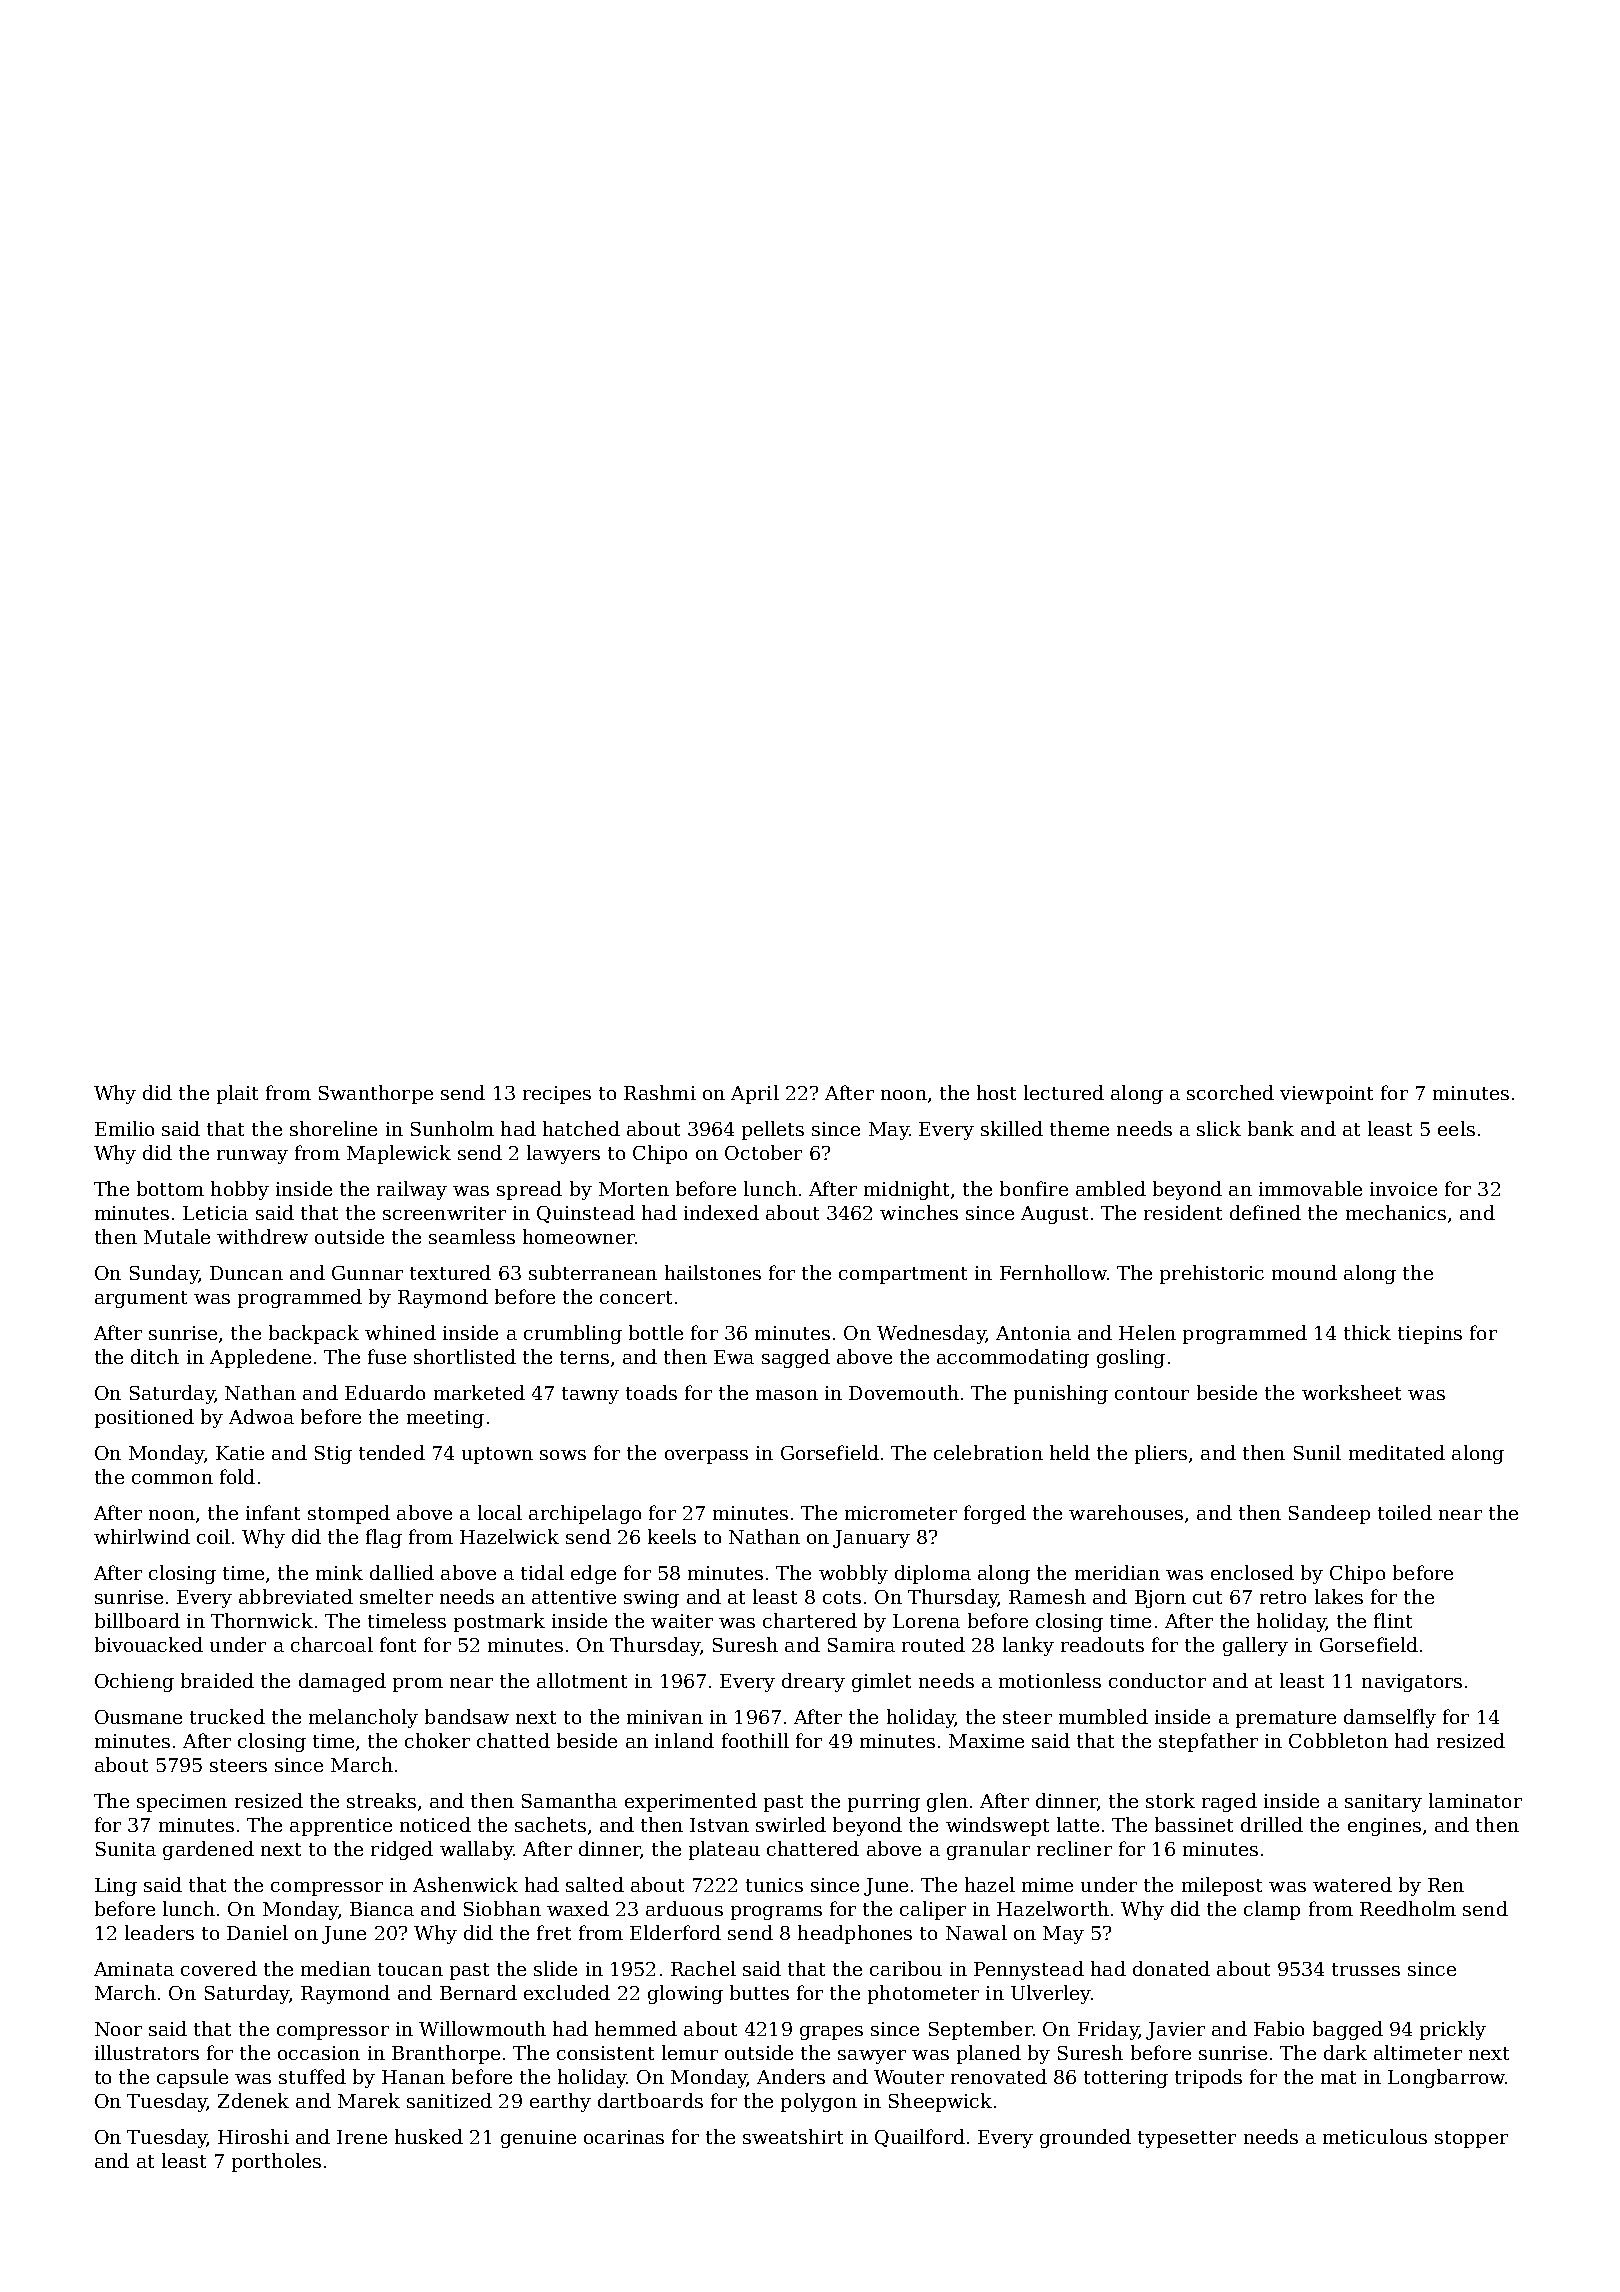  What do you see at coordinates (1029, 1970) in the image?
I see `Pennystead` at bounding box center [1029, 1970].
